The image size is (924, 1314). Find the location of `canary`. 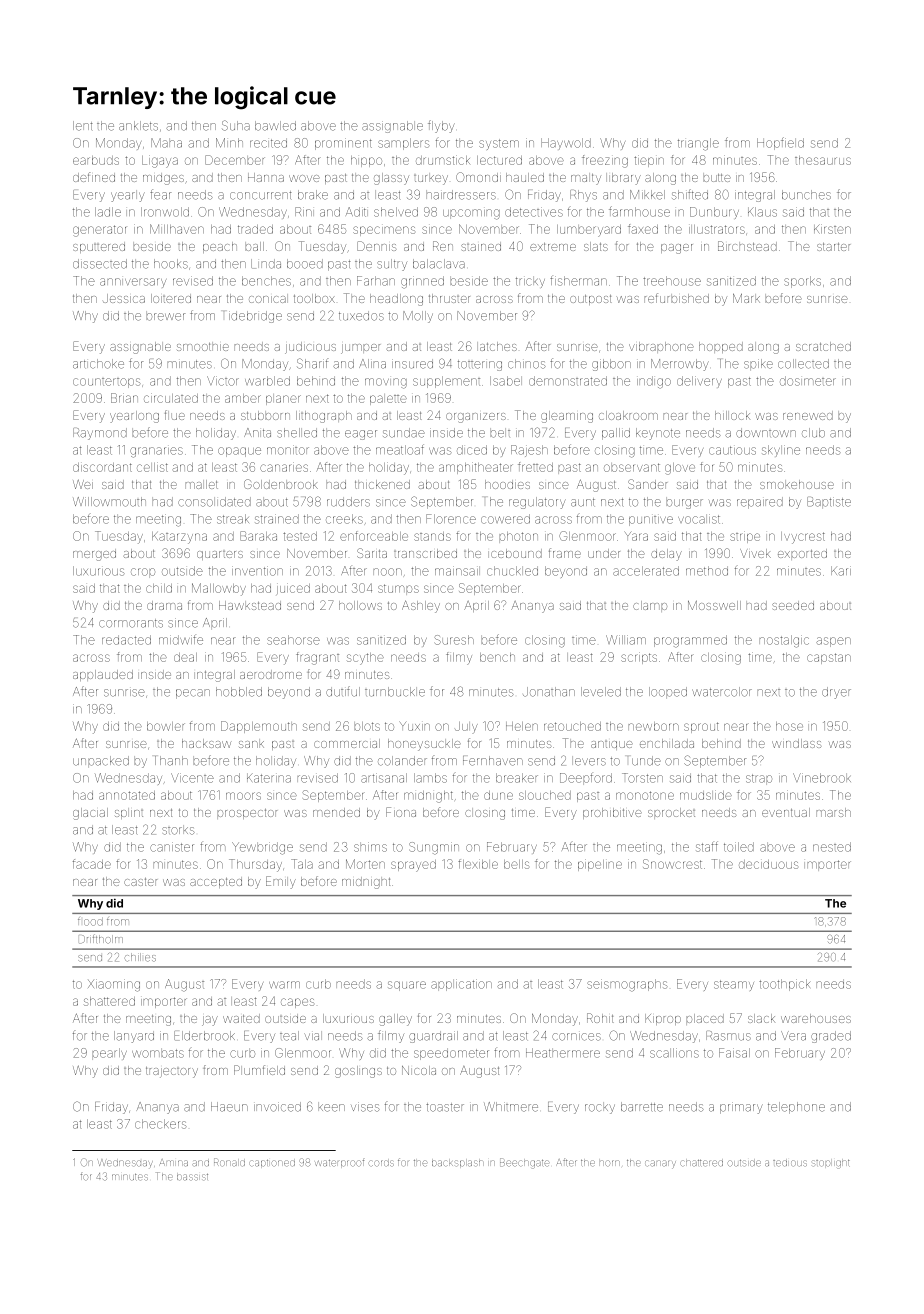

canary is located at coordinates (660, 1164).
